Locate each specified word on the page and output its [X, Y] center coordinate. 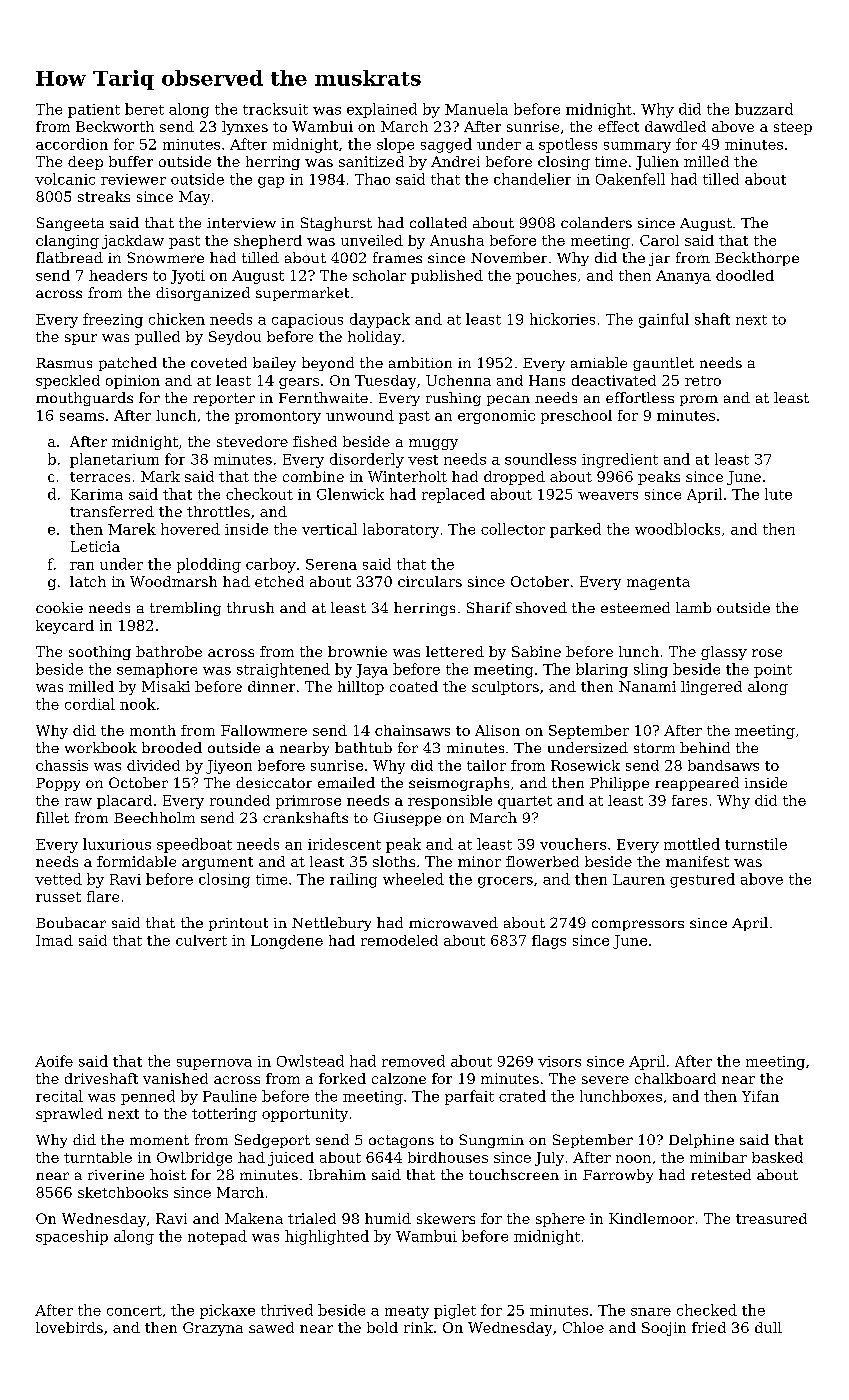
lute [778, 494]
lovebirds [69, 1327]
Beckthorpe [757, 259]
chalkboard [675, 1078]
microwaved [453, 922]
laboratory [401, 530]
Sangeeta [70, 224]
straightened [283, 670]
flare [103, 896]
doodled [745, 275]
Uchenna [458, 380]
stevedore [252, 441]
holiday [374, 338]
